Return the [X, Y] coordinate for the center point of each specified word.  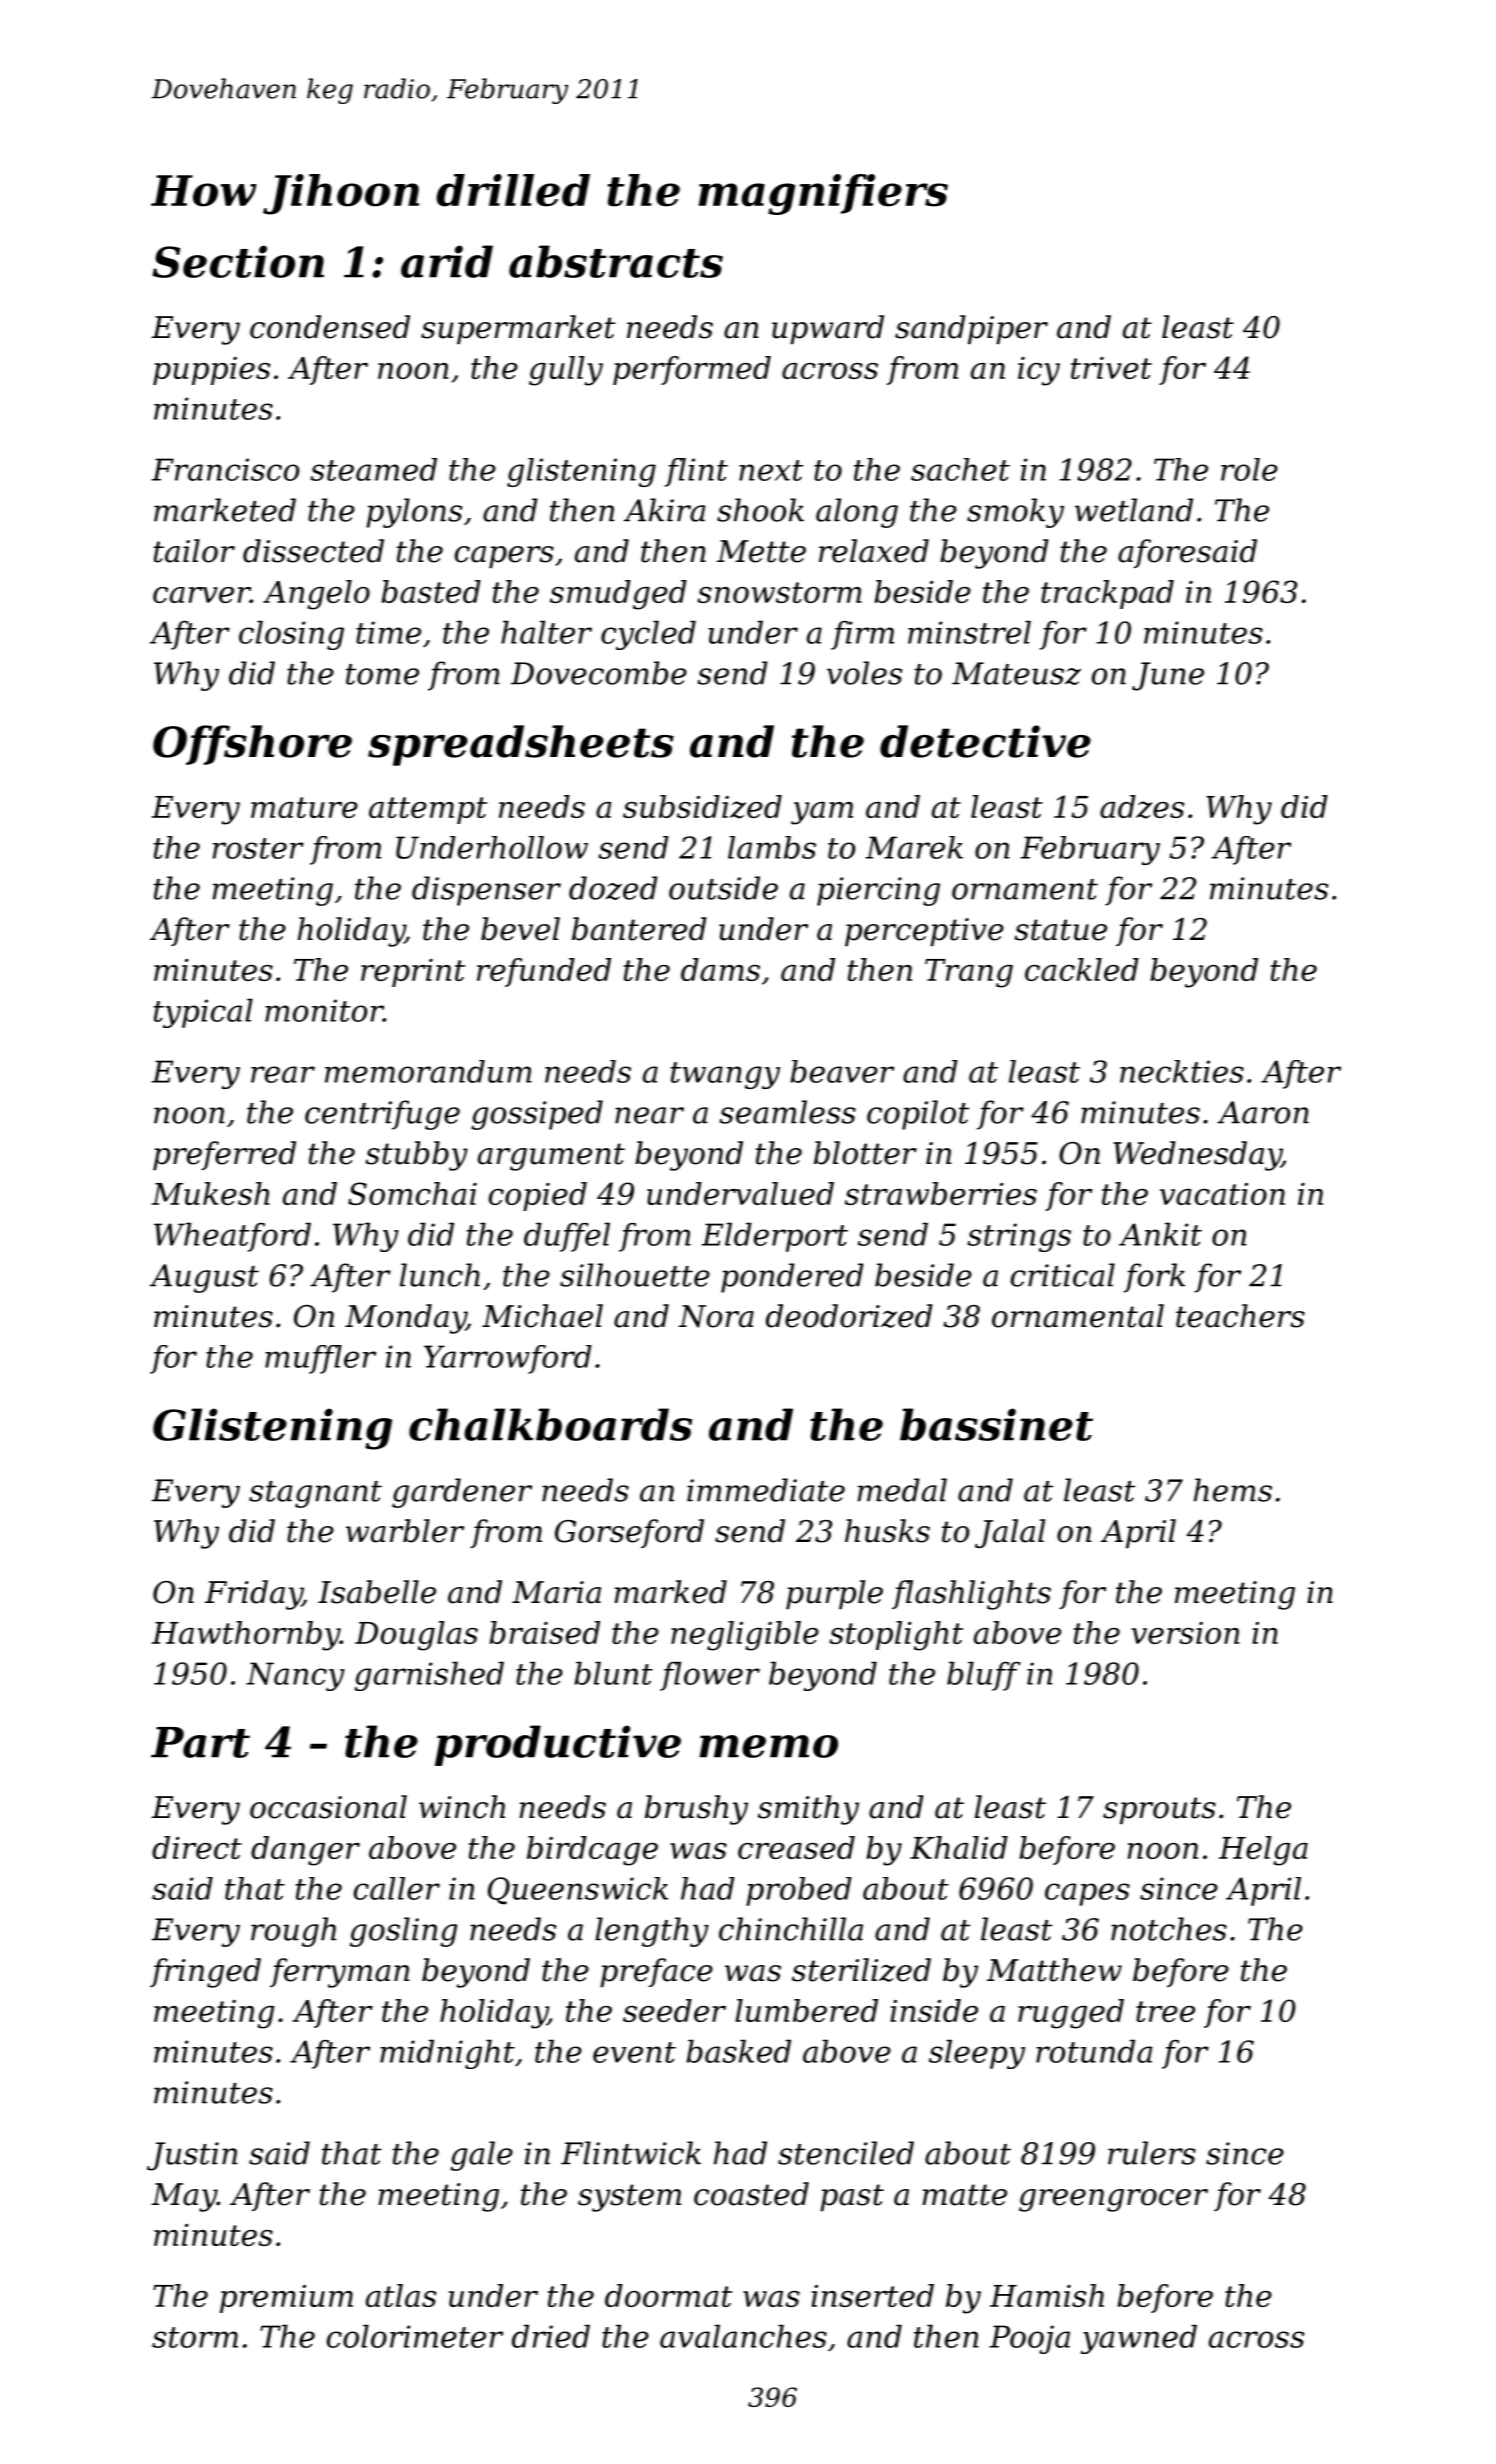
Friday [253, 1595]
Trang [969, 973]
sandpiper [971, 329]
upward [828, 329]
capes [1087, 1894]
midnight [447, 2054]
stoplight [896, 1636]
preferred [224, 1155]
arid [447, 261]
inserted [872, 2295]
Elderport [774, 1237]
